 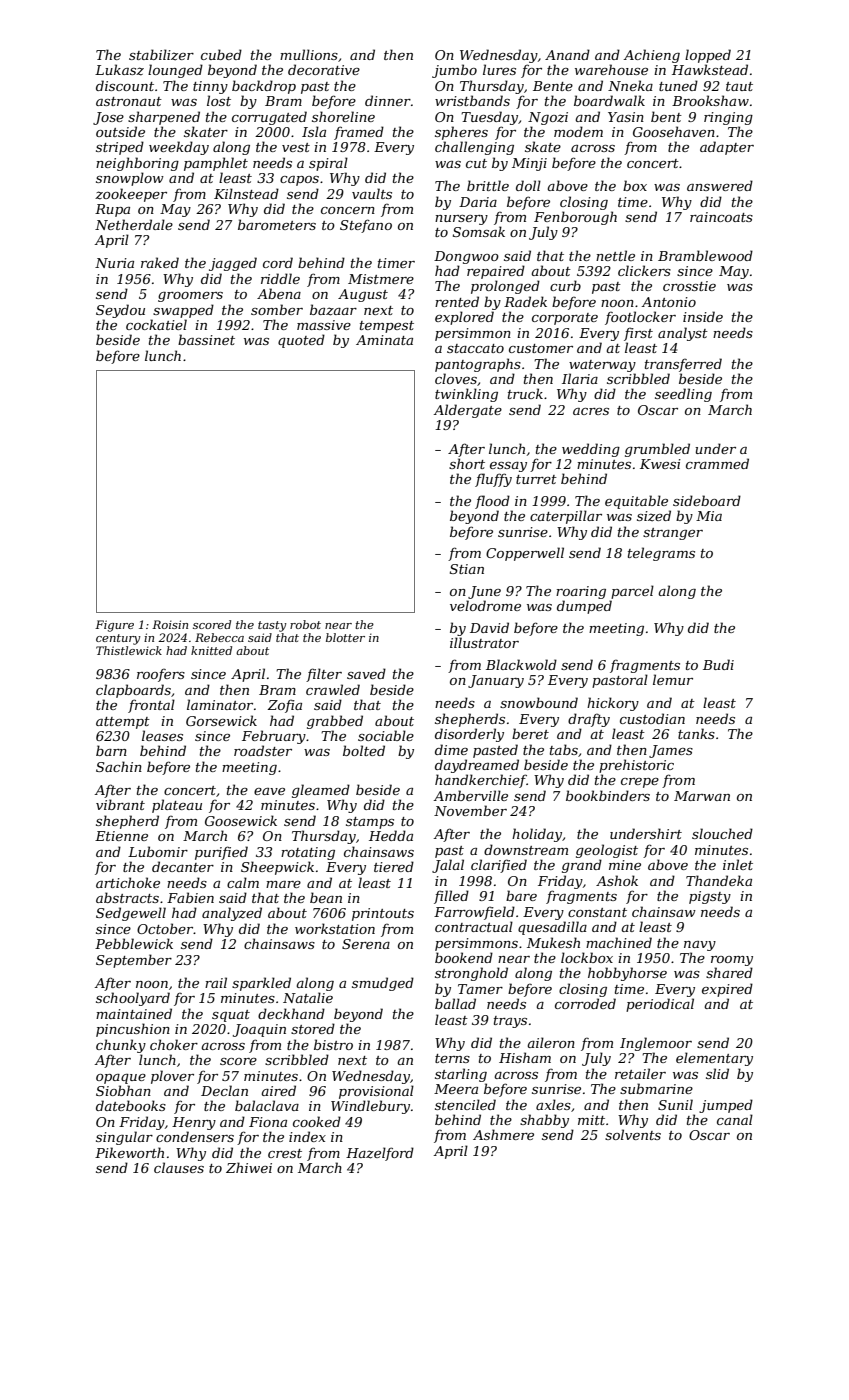 What do you see at coordinates (467, 463) in the page?
I see `short` at bounding box center [467, 463].
